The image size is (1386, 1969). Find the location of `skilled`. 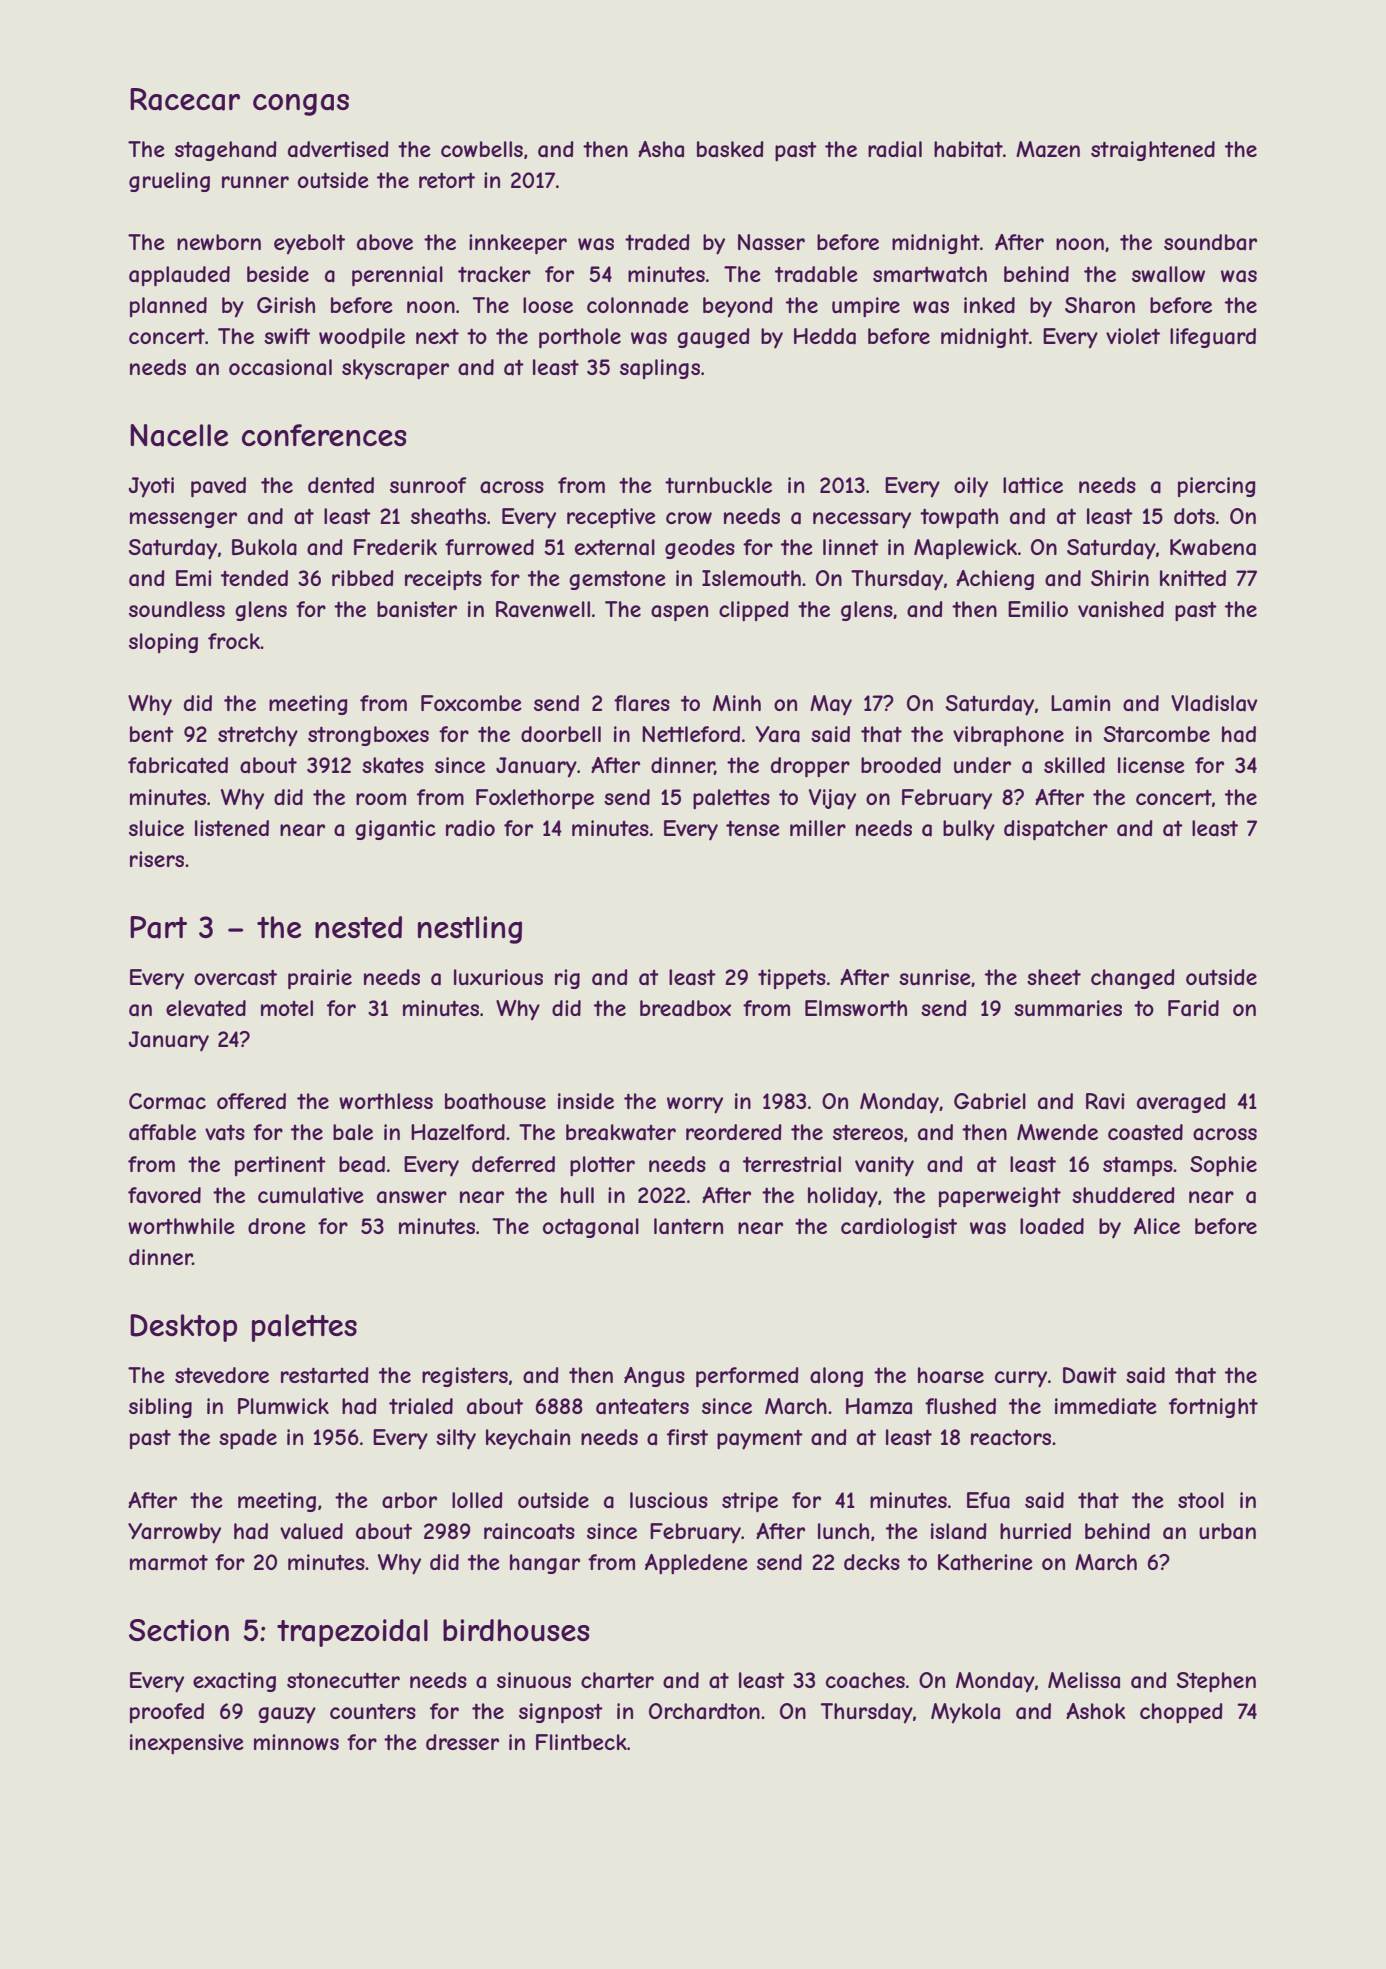

skilled is located at coordinates (1074, 765).
